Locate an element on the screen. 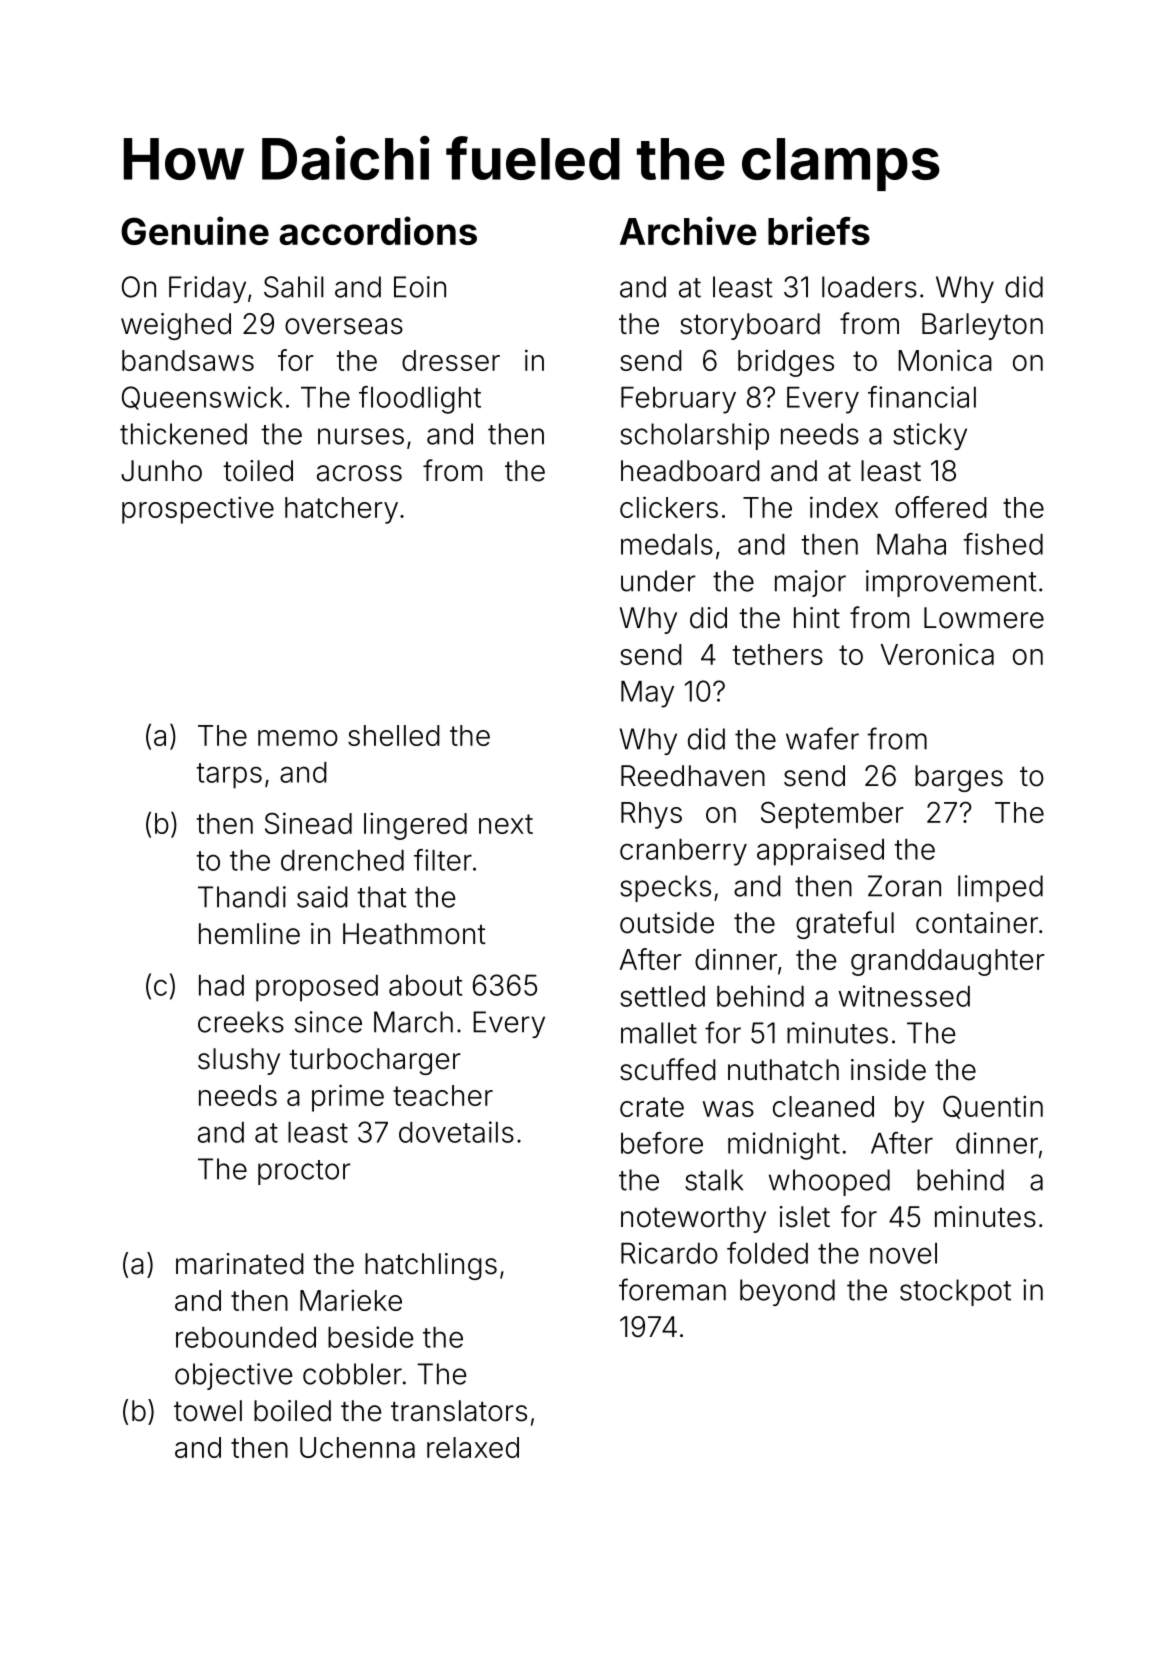 This screenshot has width=1165, height=1654. Reedhaven is located at coordinates (693, 776).
